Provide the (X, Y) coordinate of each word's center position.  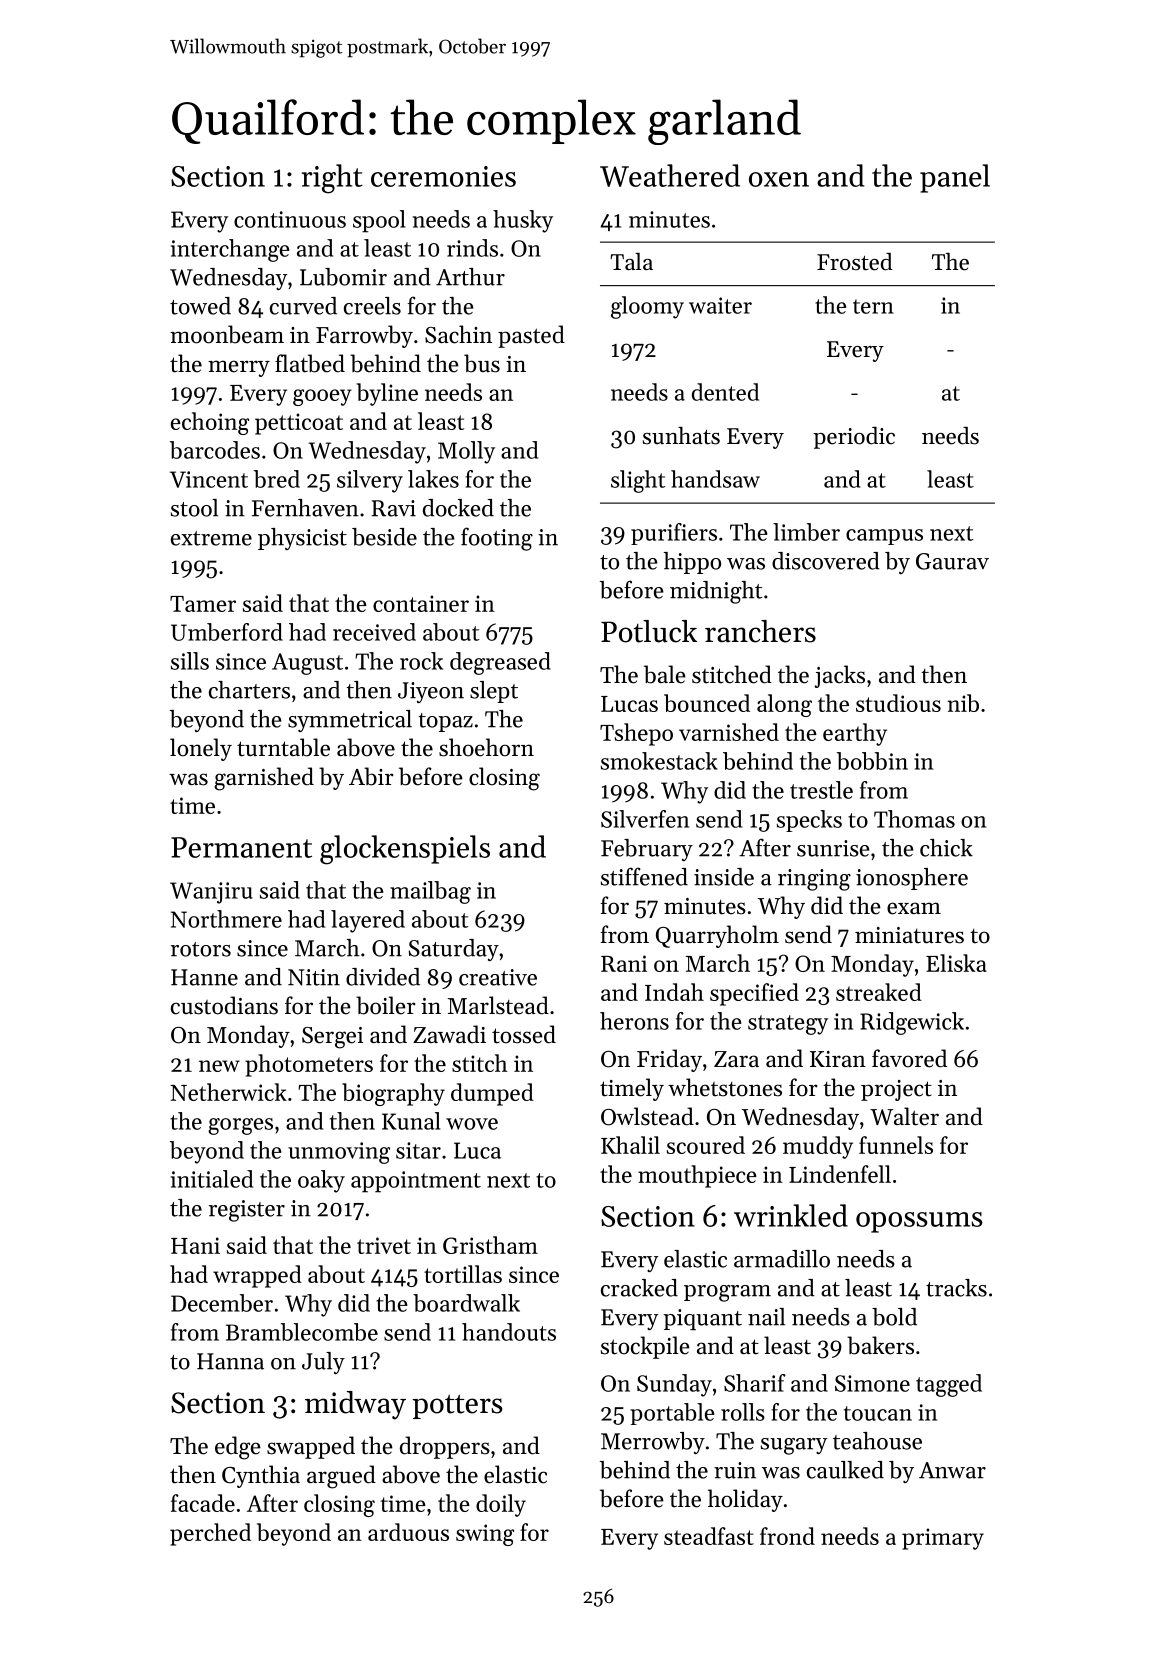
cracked (639, 1288)
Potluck (649, 631)
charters (249, 690)
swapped (311, 1447)
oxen (779, 179)
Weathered (670, 175)
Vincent (209, 479)
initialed (212, 1179)
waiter (720, 305)
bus (482, 363)
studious (898, 703)
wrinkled (791, 1215)
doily (501, 1505)
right (332, 179)
